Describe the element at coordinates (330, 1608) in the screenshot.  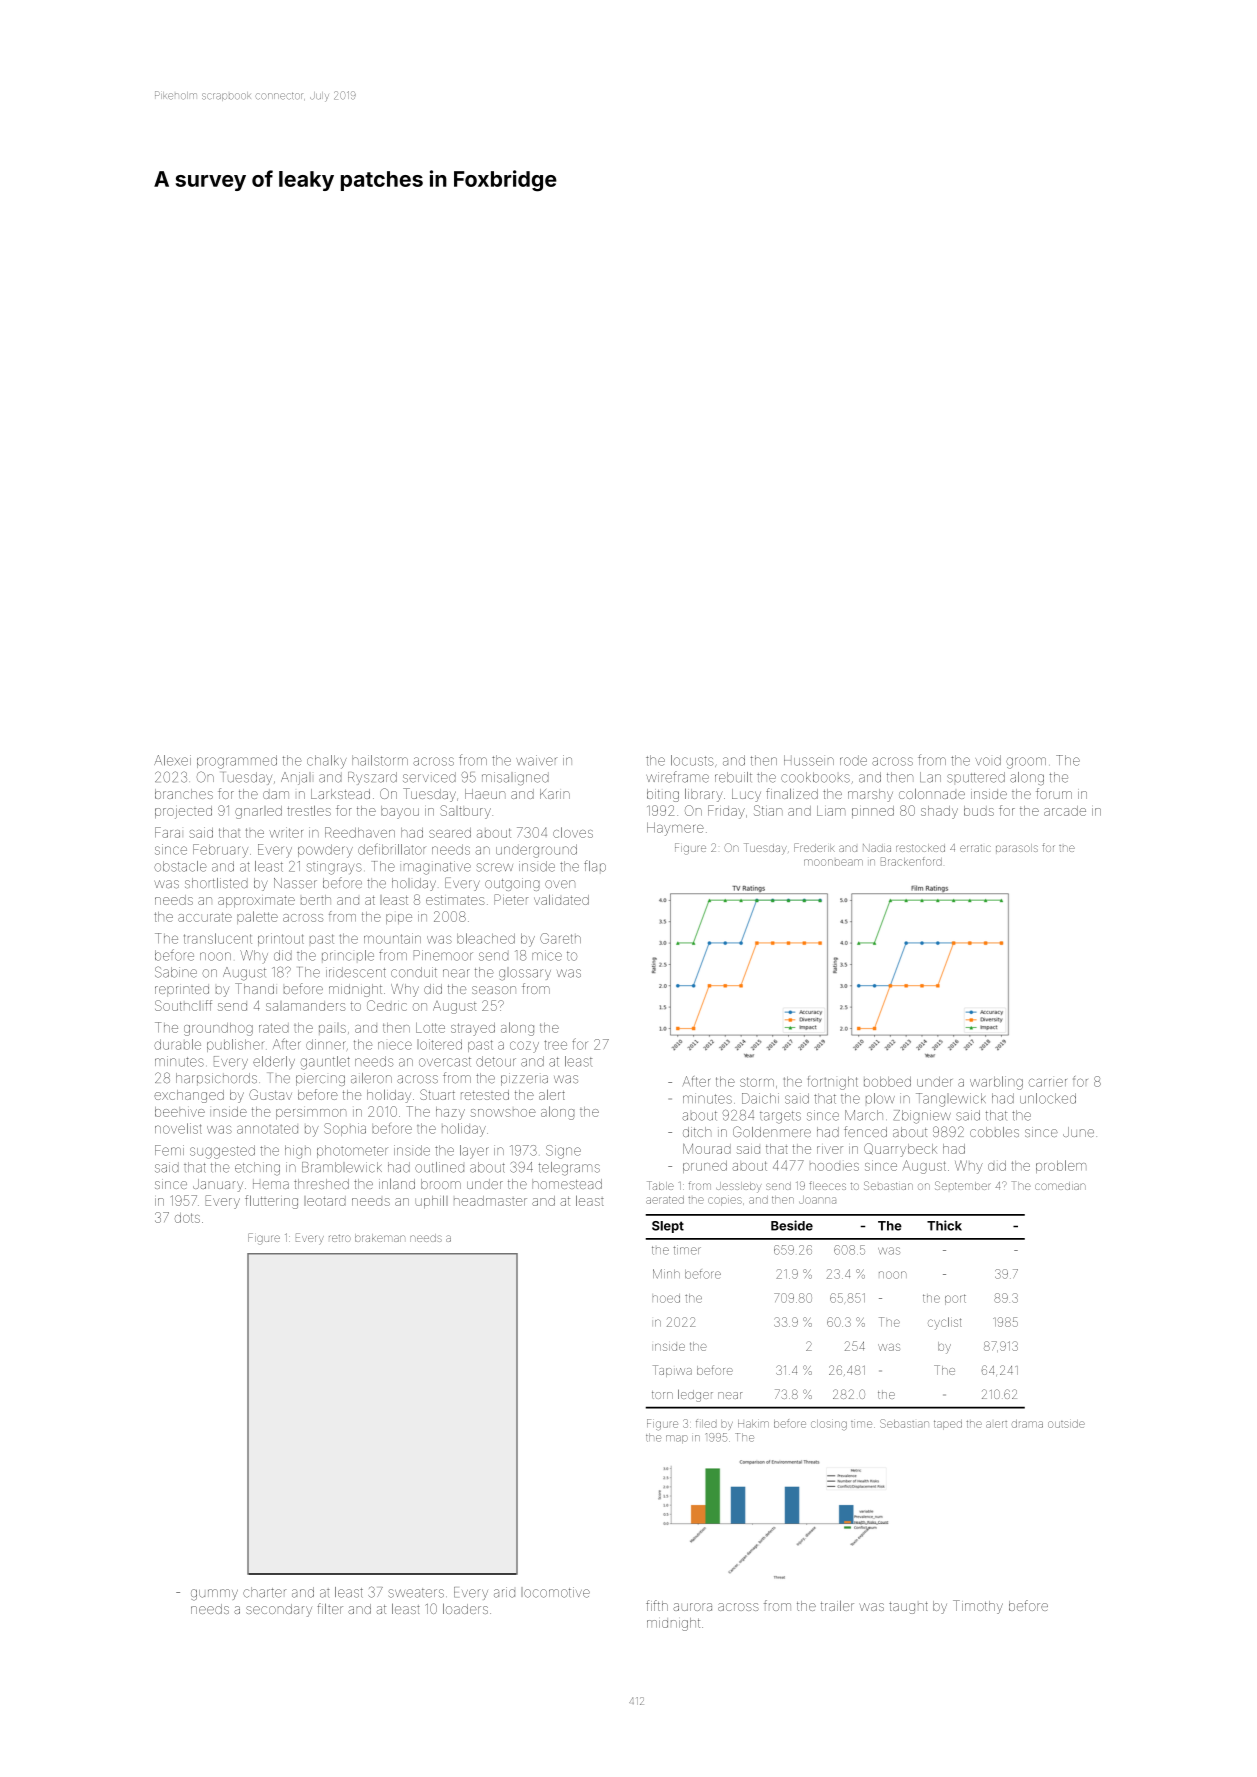
I see `filter` at that location.
